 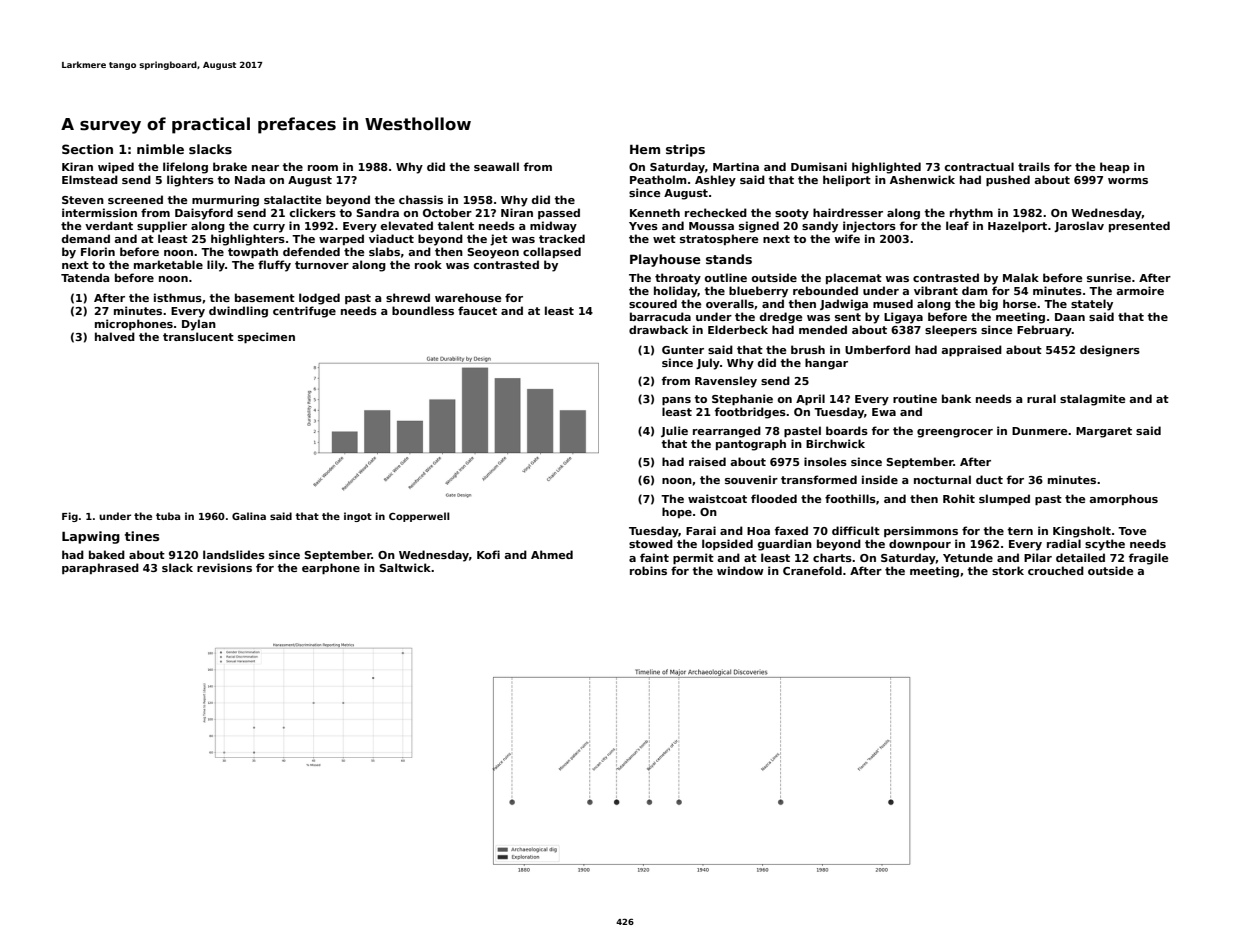 What do you see at coordinates (331, 568) in the screenshot?
I see `earphone` at bounding box center [331, 568].
